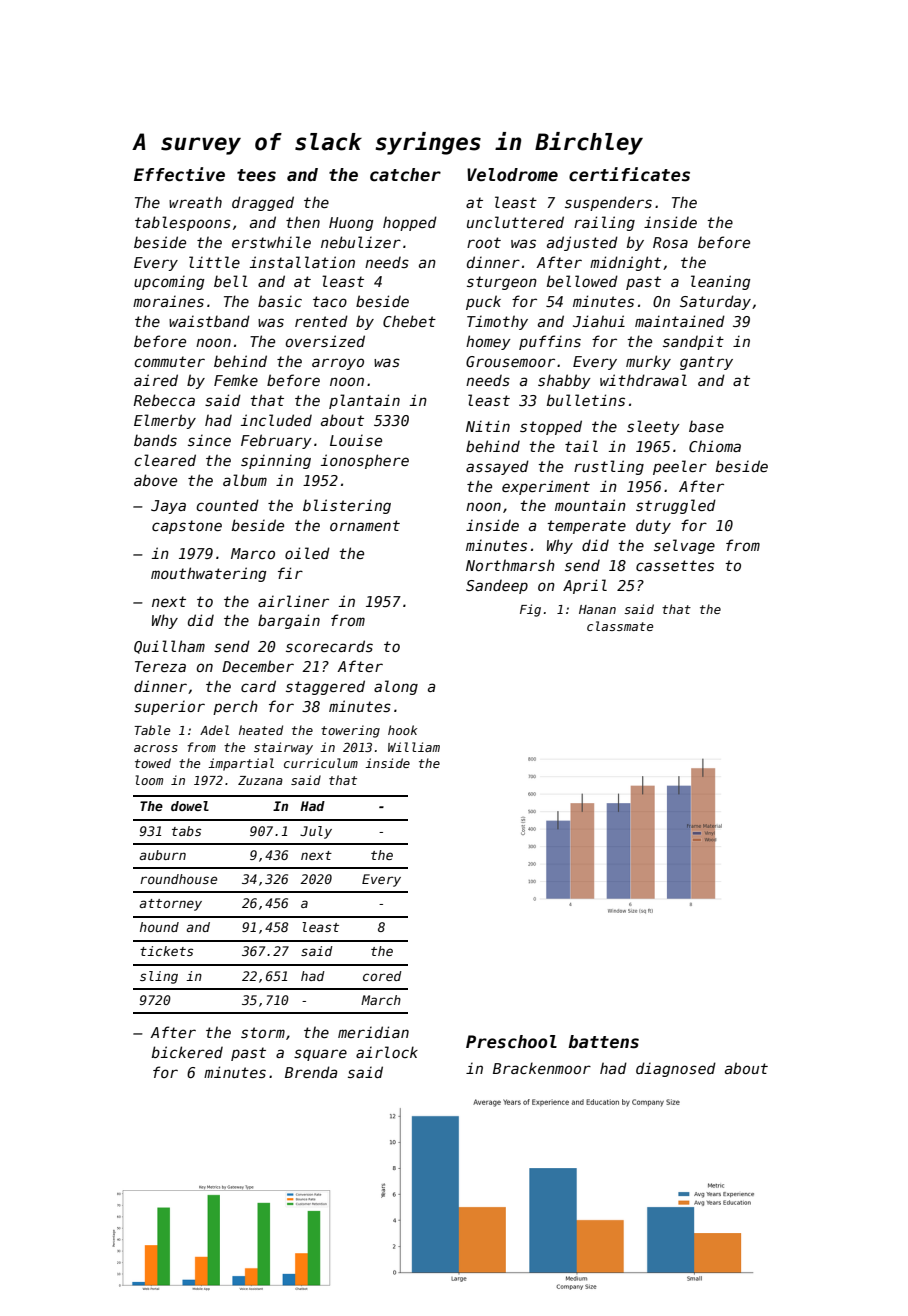  What do you see at coordinates (236, 380) in the image?
I see `Femke` at bounding box center [236, 380].
